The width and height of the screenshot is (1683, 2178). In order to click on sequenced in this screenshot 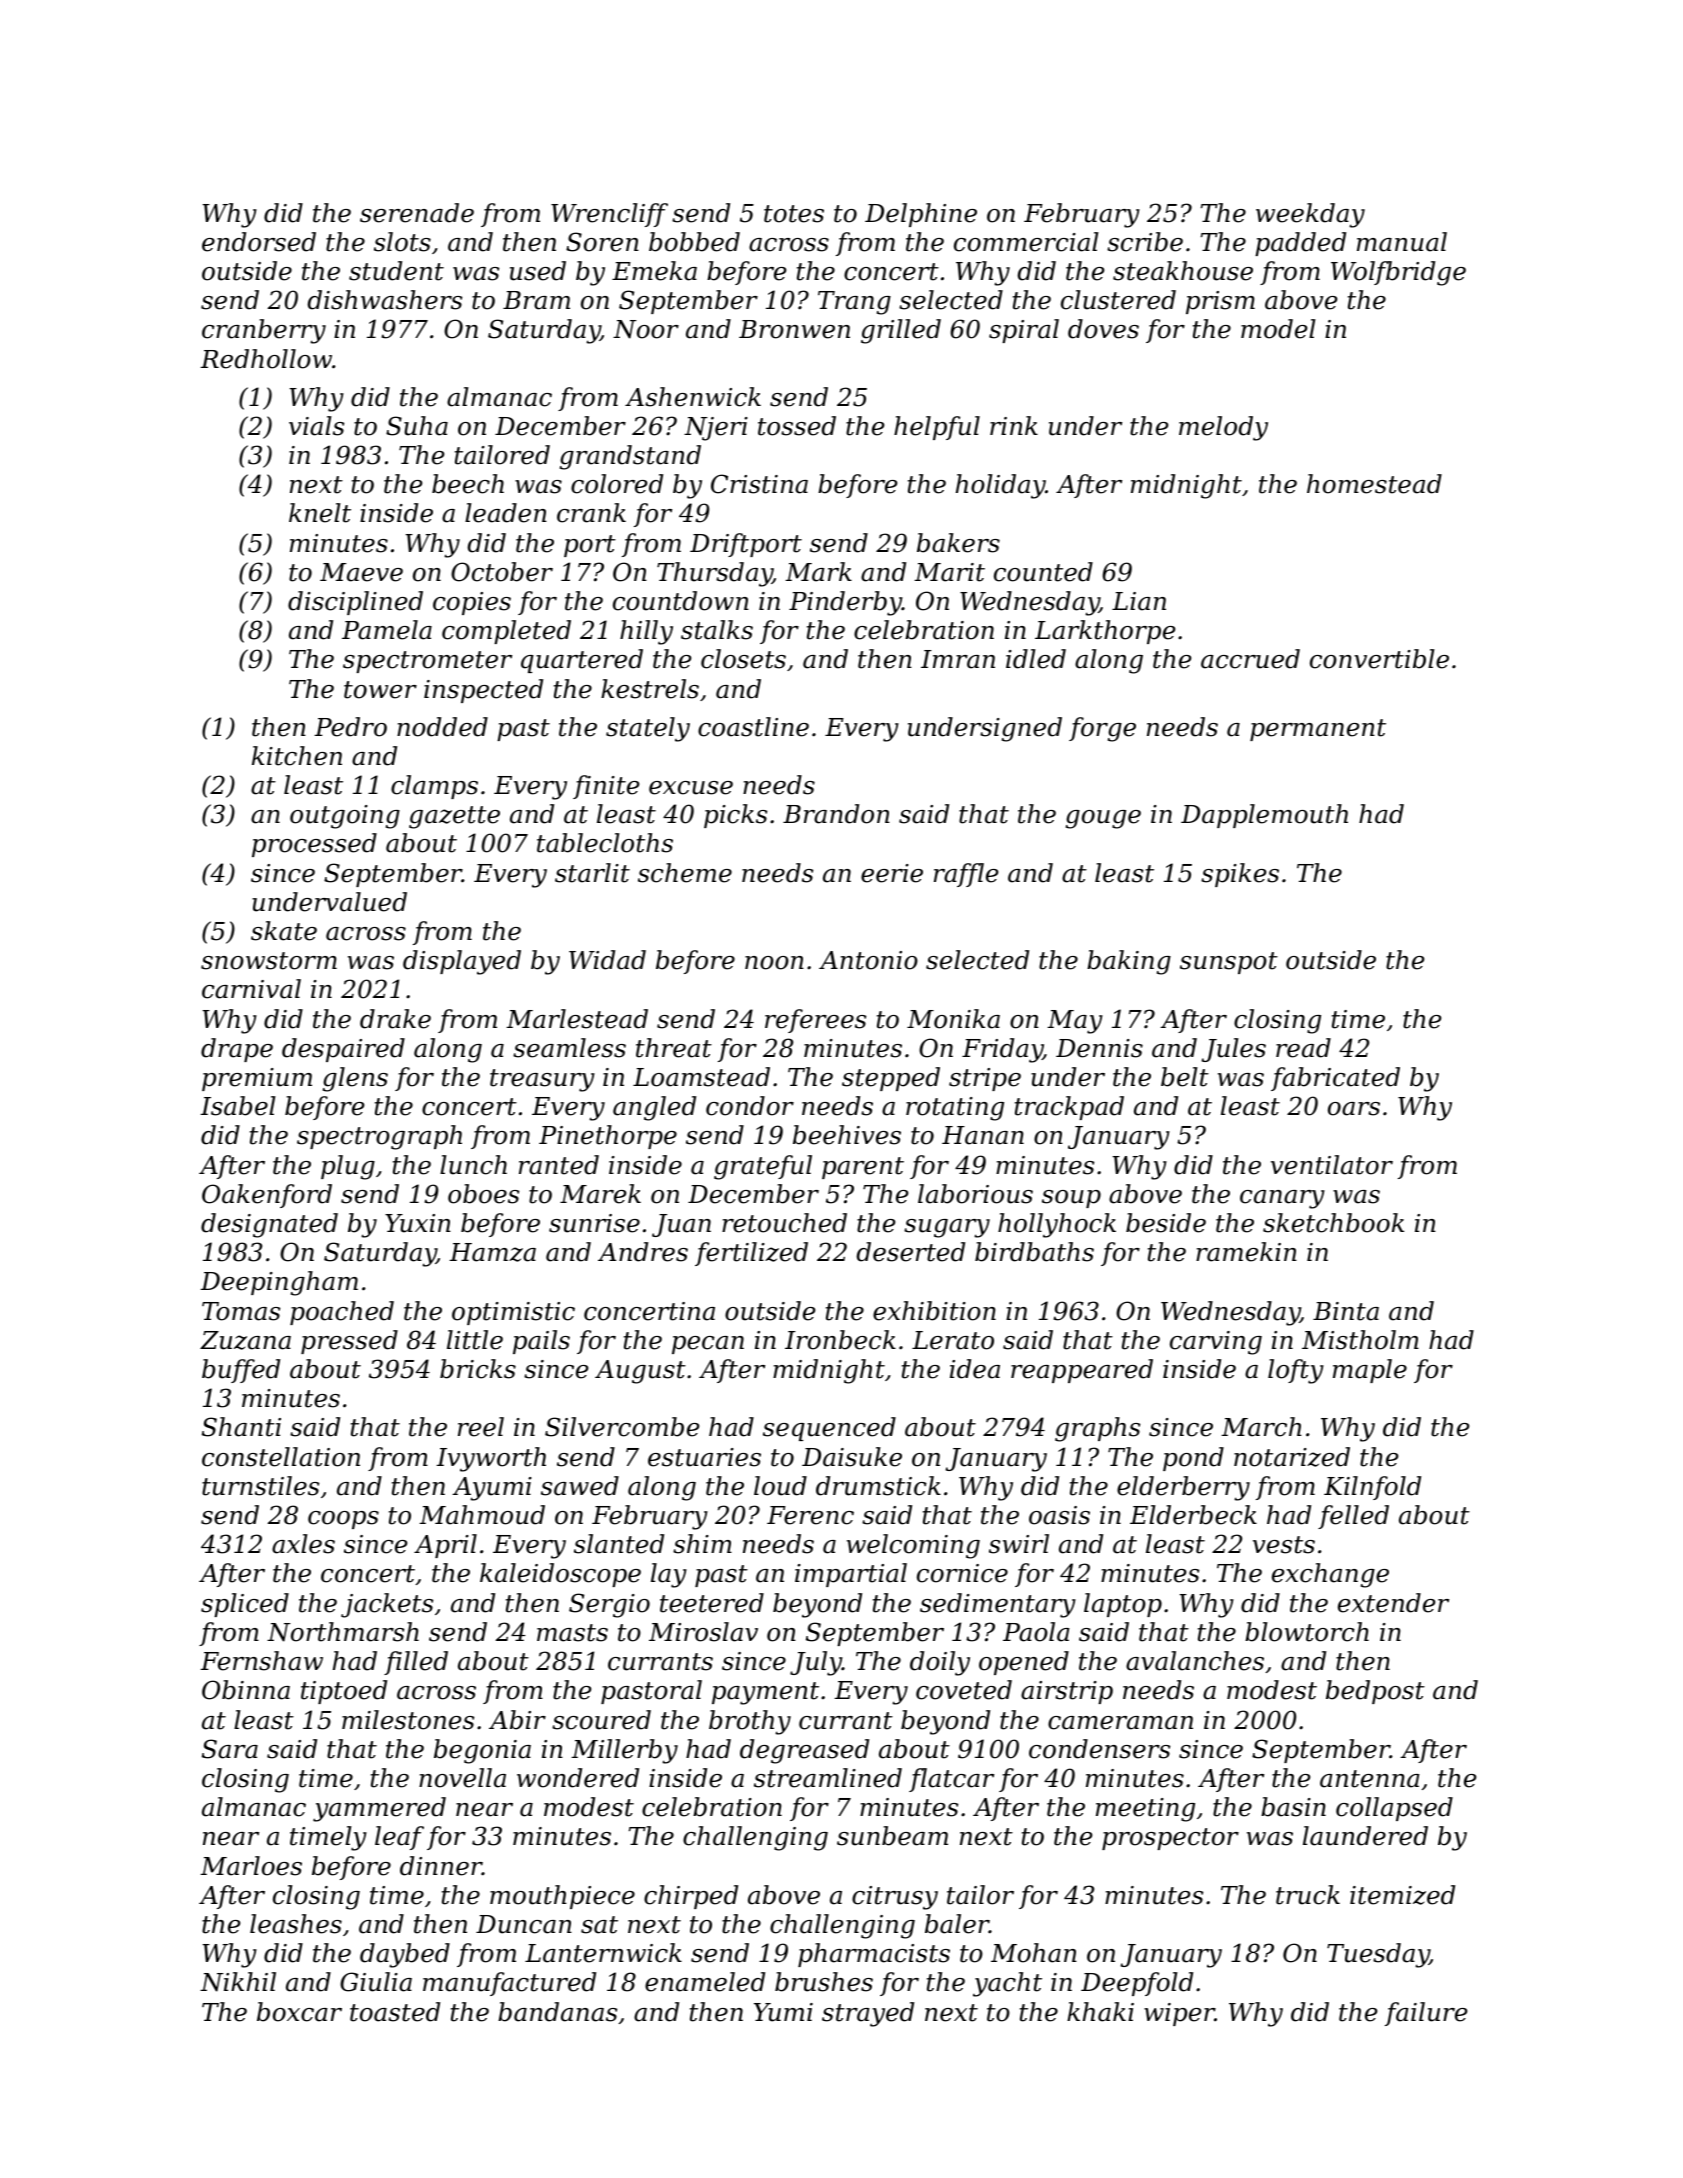, I will do `click(829, 1429)`.
